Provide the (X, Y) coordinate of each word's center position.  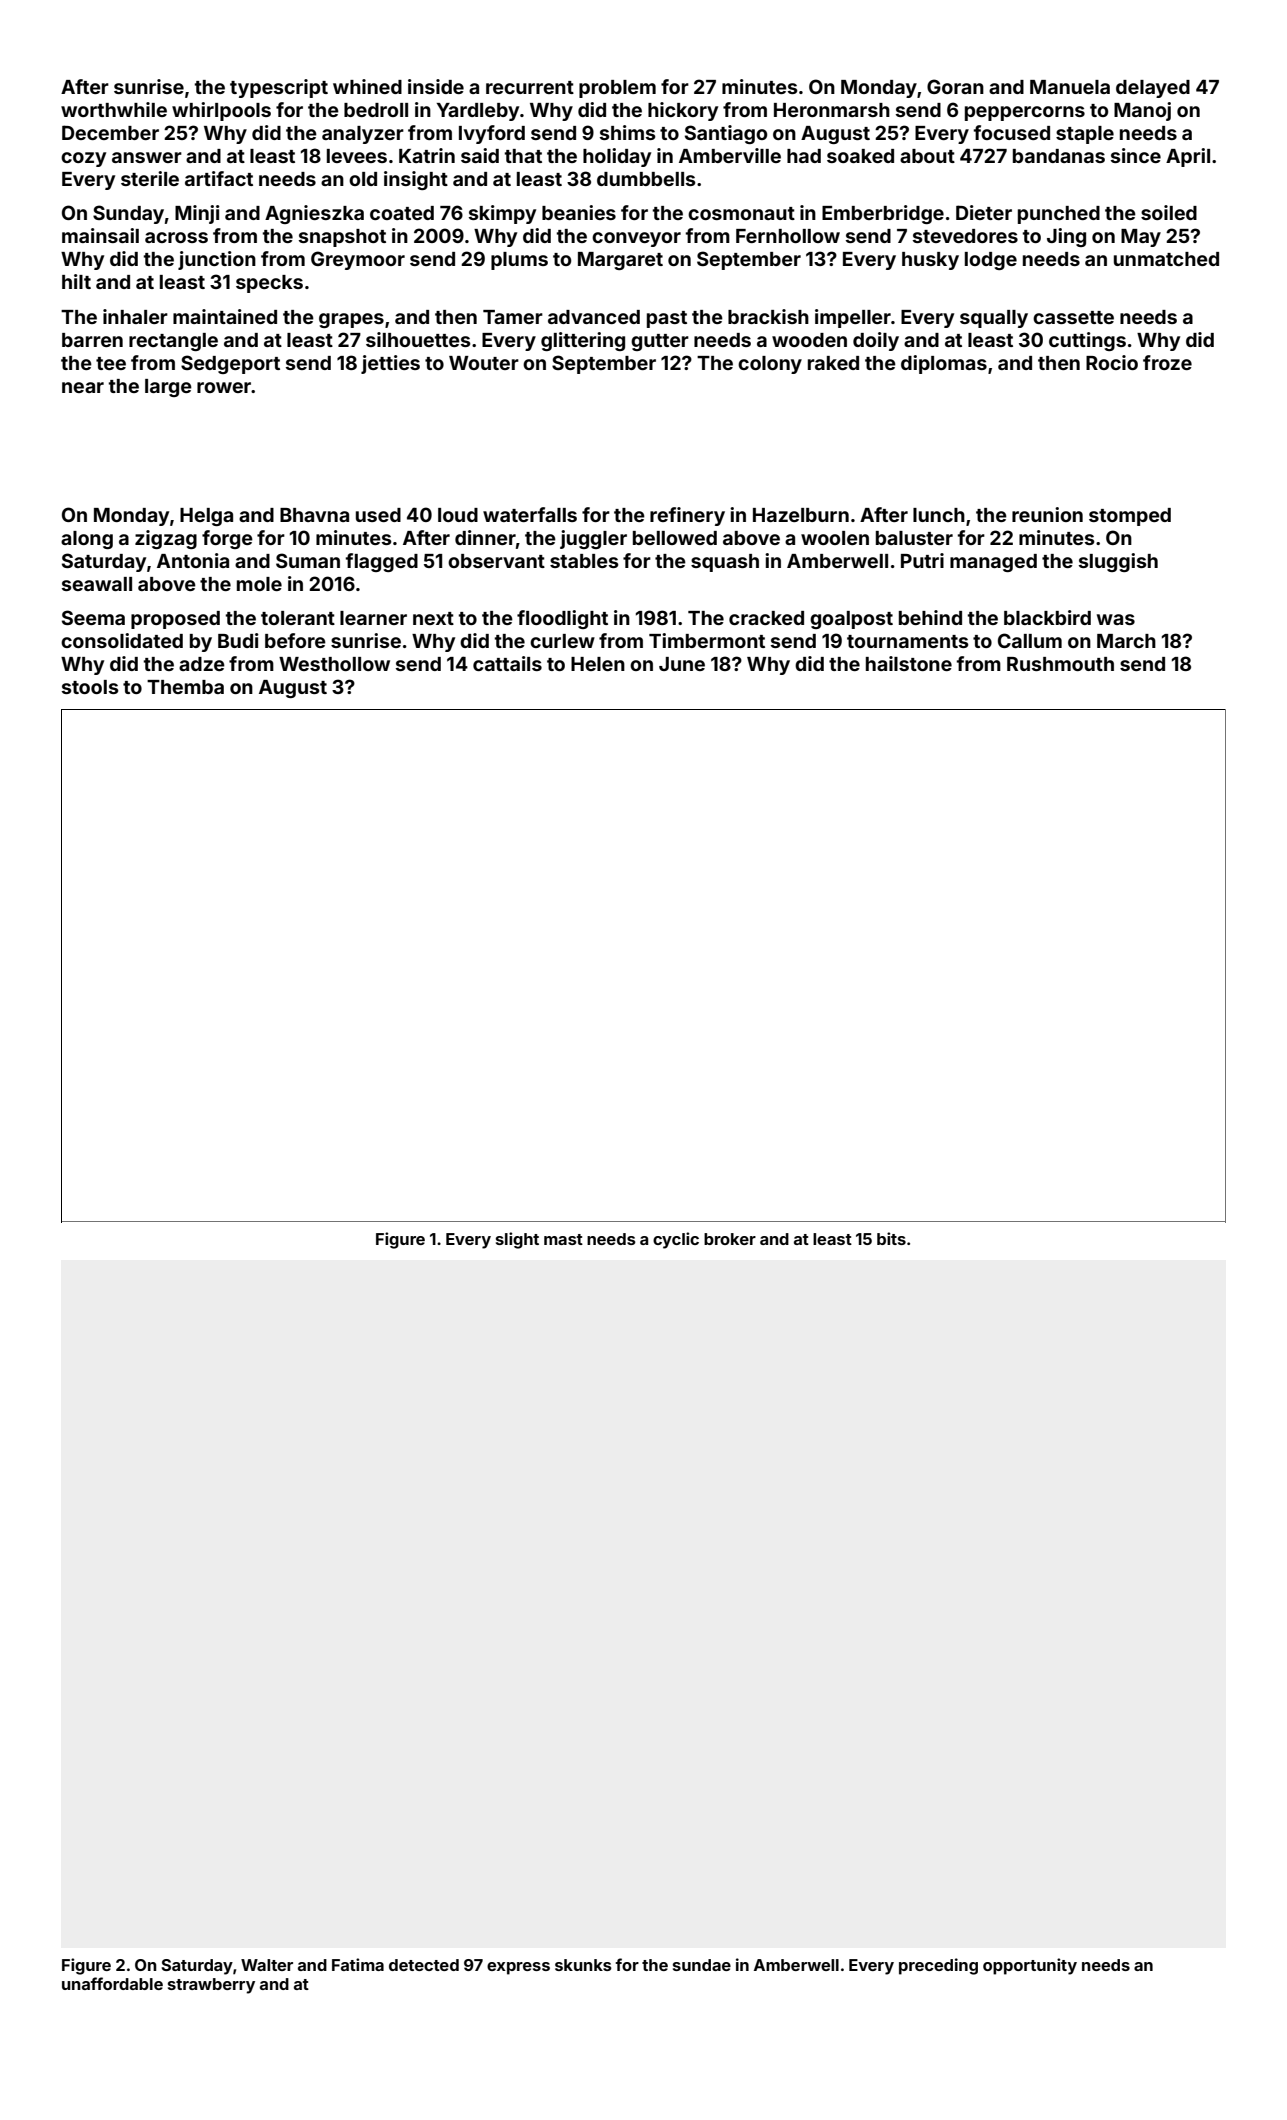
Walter (267, 1965)
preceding (938, 1966)
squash (725, 563)
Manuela (1070, 87)
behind (930, 617)
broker (730, 1239)
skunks (583, 1965)
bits (891, 1238)
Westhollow (334, 664)
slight (517, 1240)
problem (617, 89)
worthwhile (114, 109)
